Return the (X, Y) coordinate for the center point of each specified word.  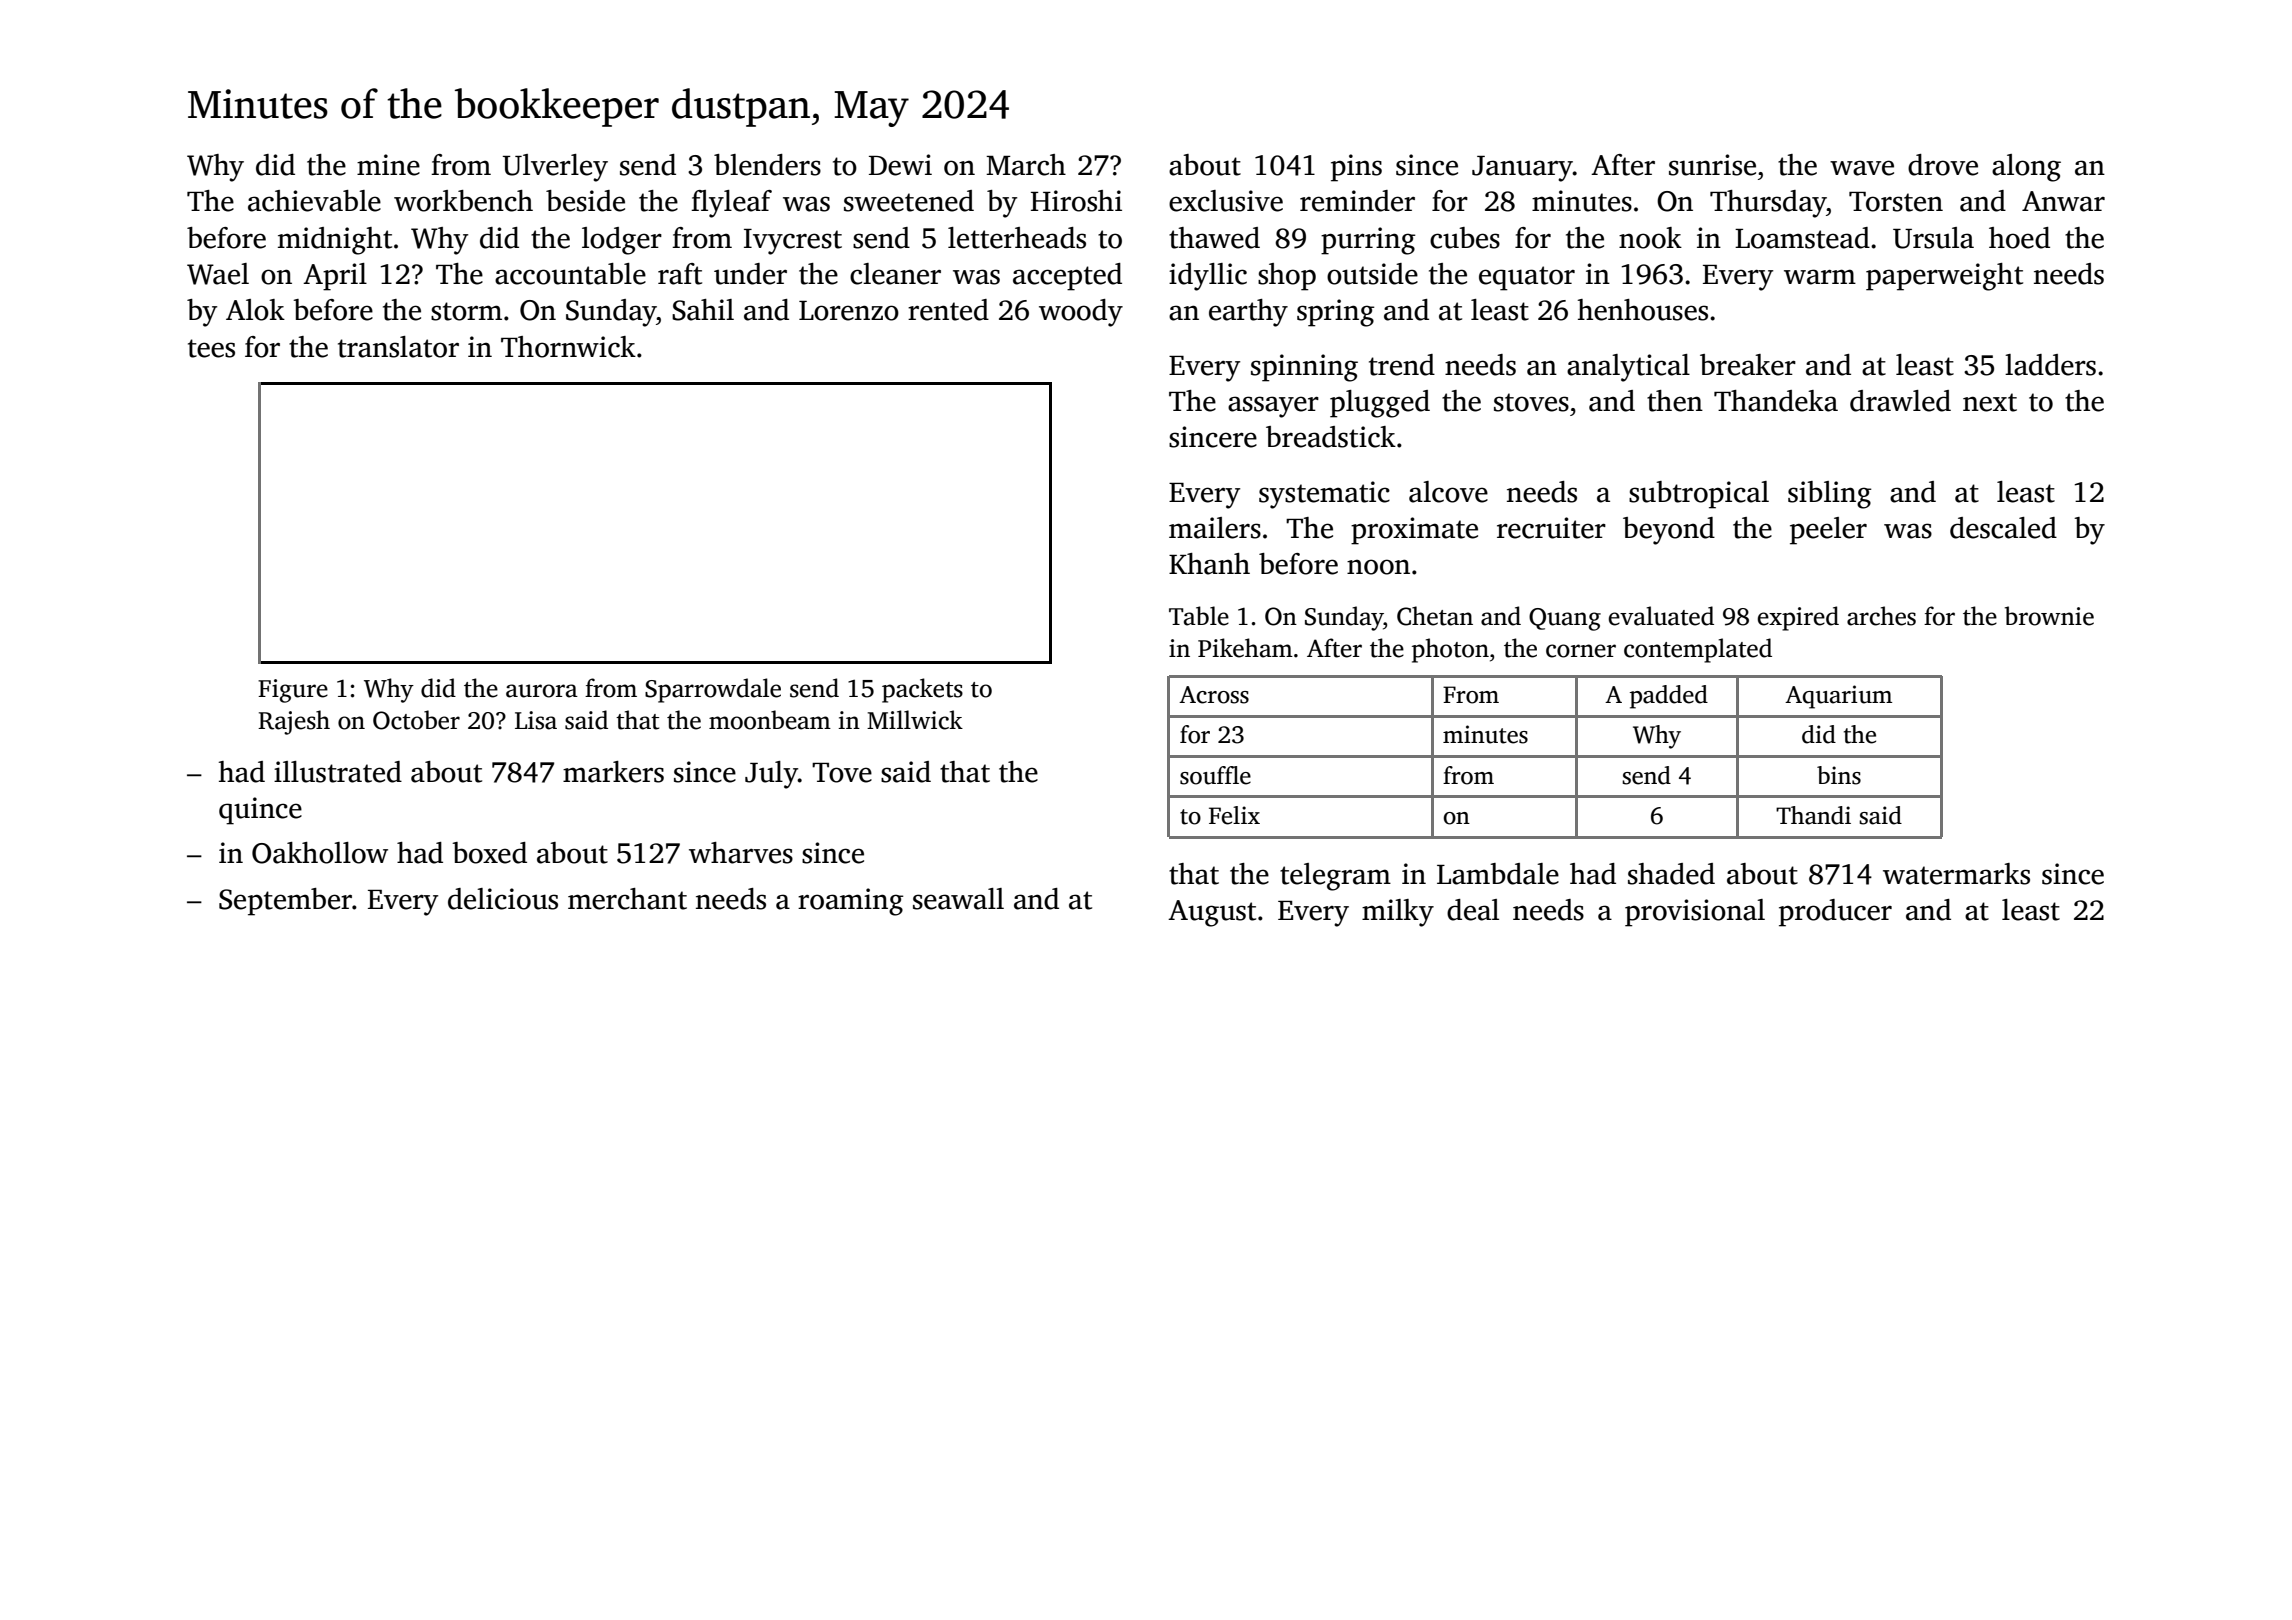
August (1212, 913)
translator (398, 347)
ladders (2050, 365)
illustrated (338, 772)
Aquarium (1838, 697)
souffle (1215, 775)
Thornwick (568, 347)
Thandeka (1776, 401)
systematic (1324, 495)
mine (388, 165)
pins (1356, 168)
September (285, 902)
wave (1862, 168)
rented (948, 310)
